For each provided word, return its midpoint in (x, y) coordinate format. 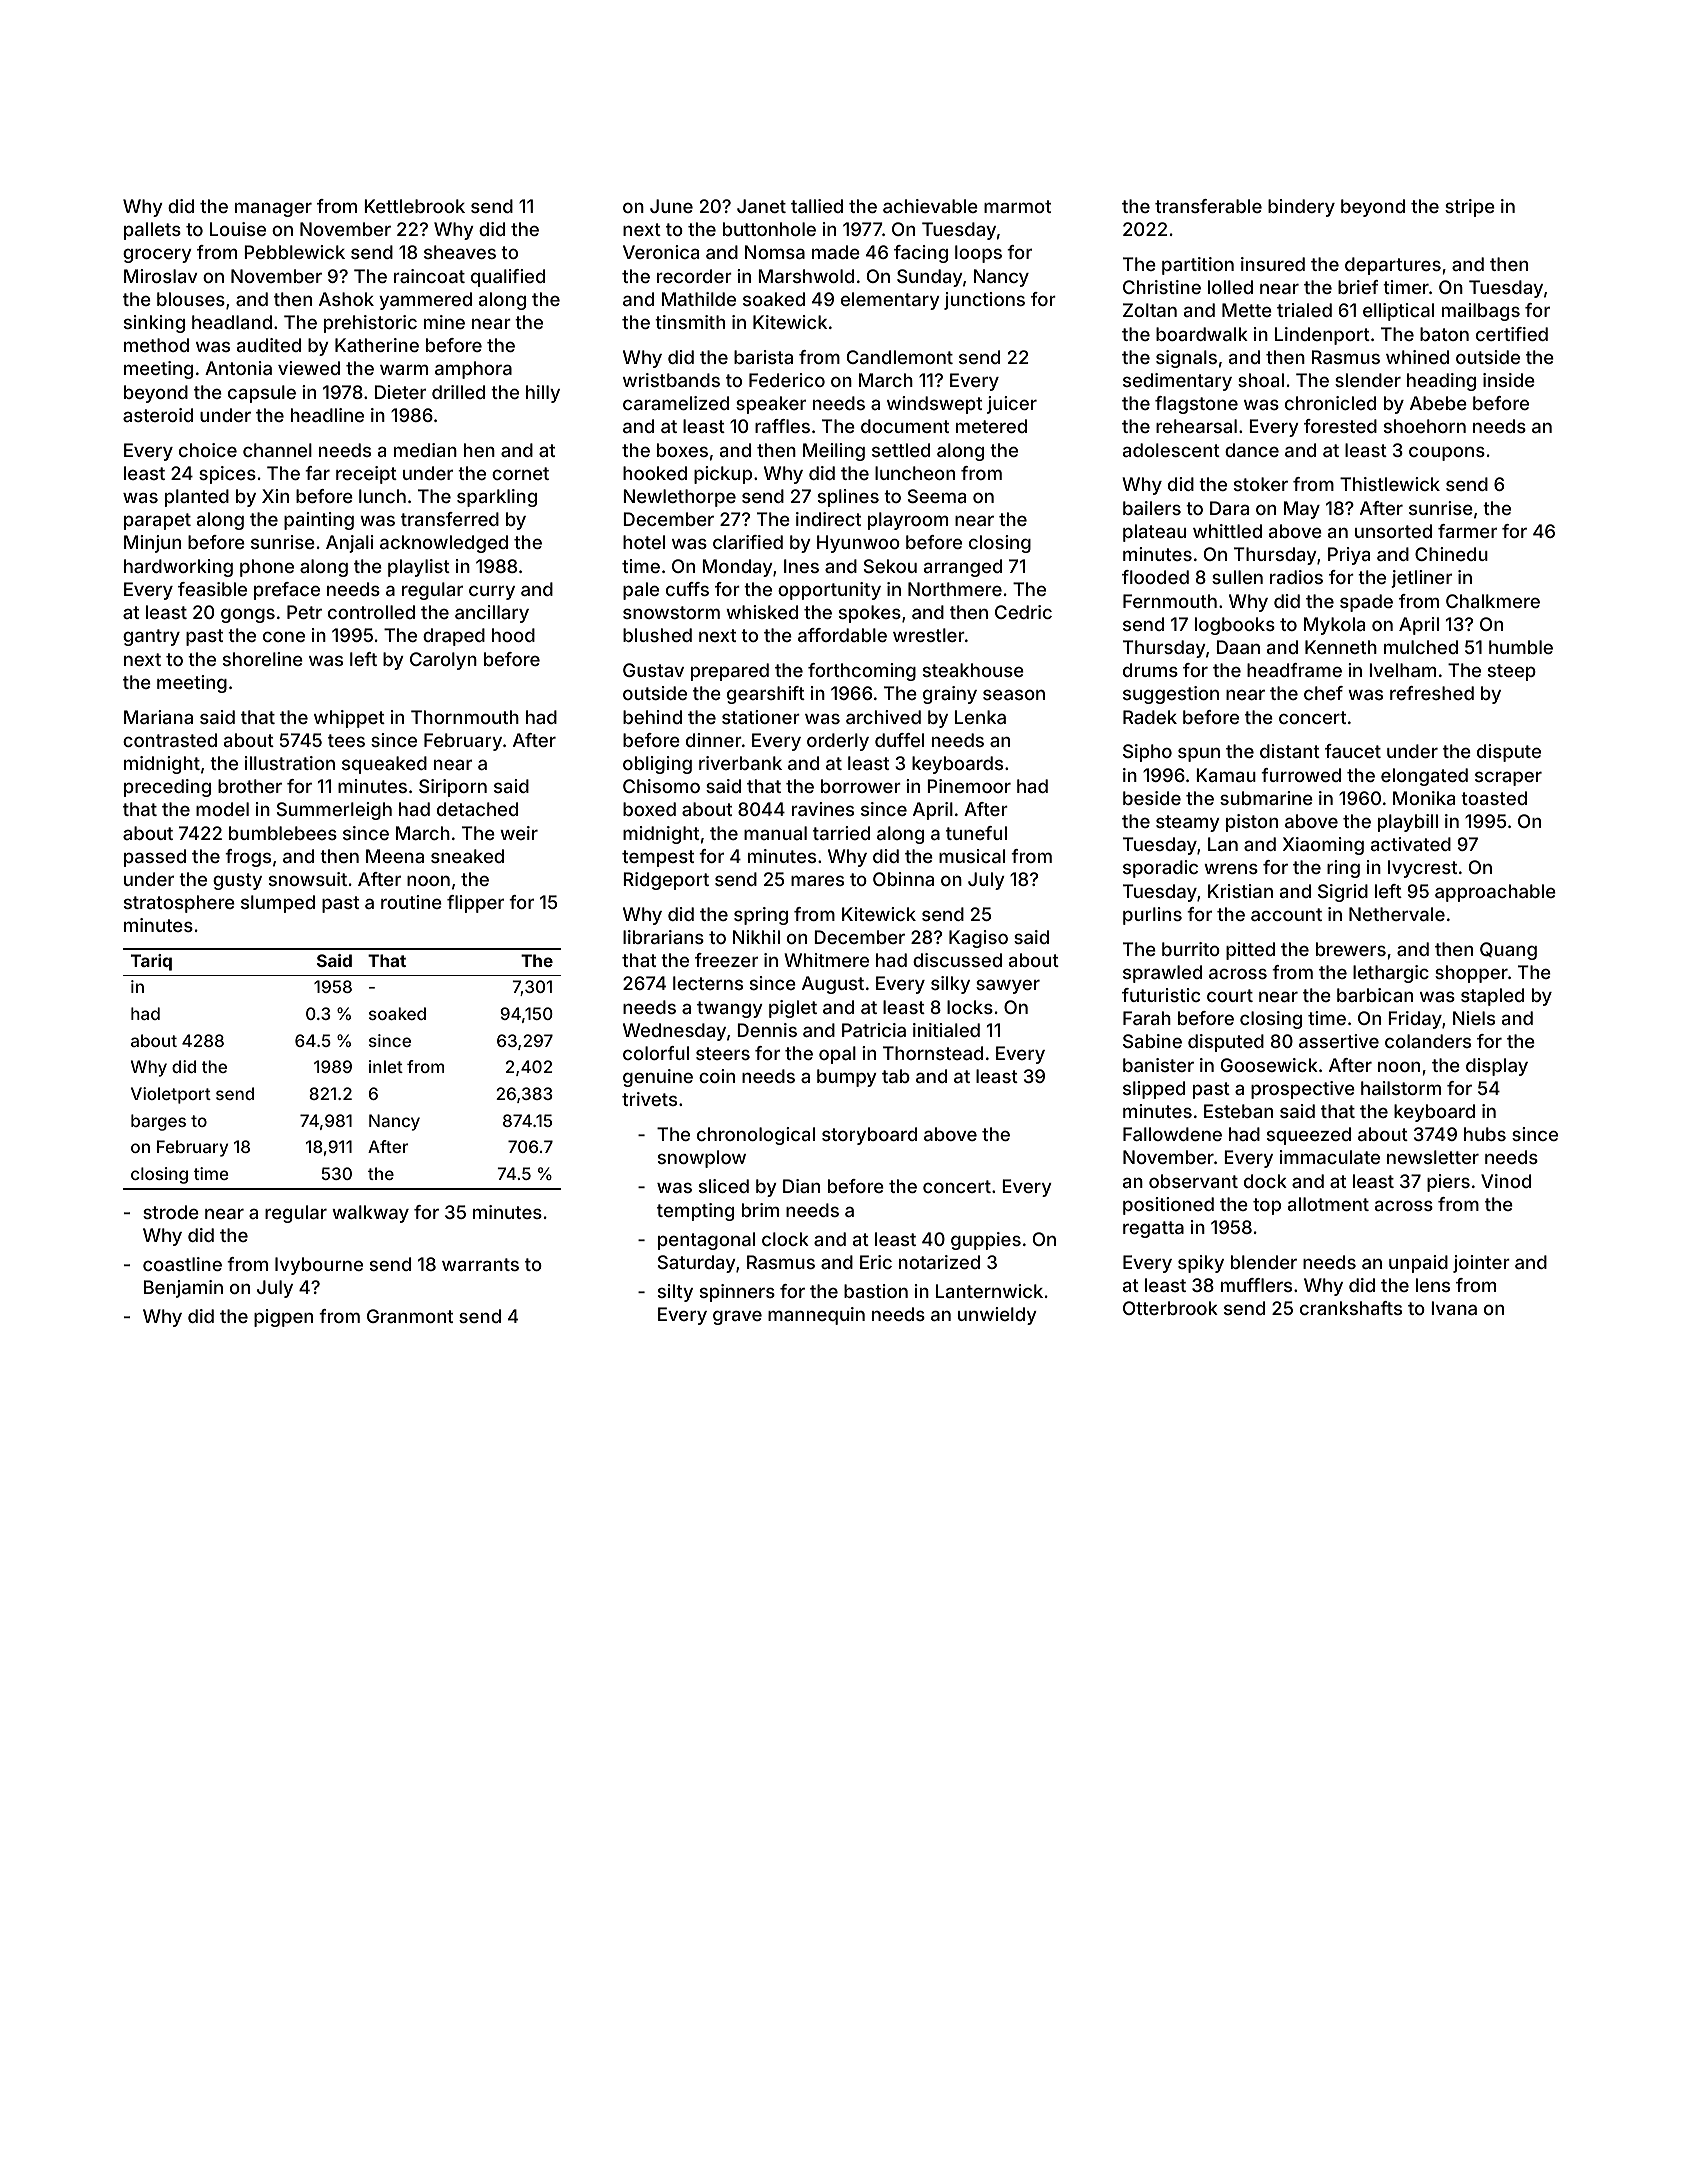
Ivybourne (319, 1266)
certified (1512, 334)
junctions (984, 301)
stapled (1492, 997)
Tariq (151, 962)
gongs (248, 615)
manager (273, 209)
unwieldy (997, 1316)
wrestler (929, 635)
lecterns (708, 983)
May (1302, 510)
